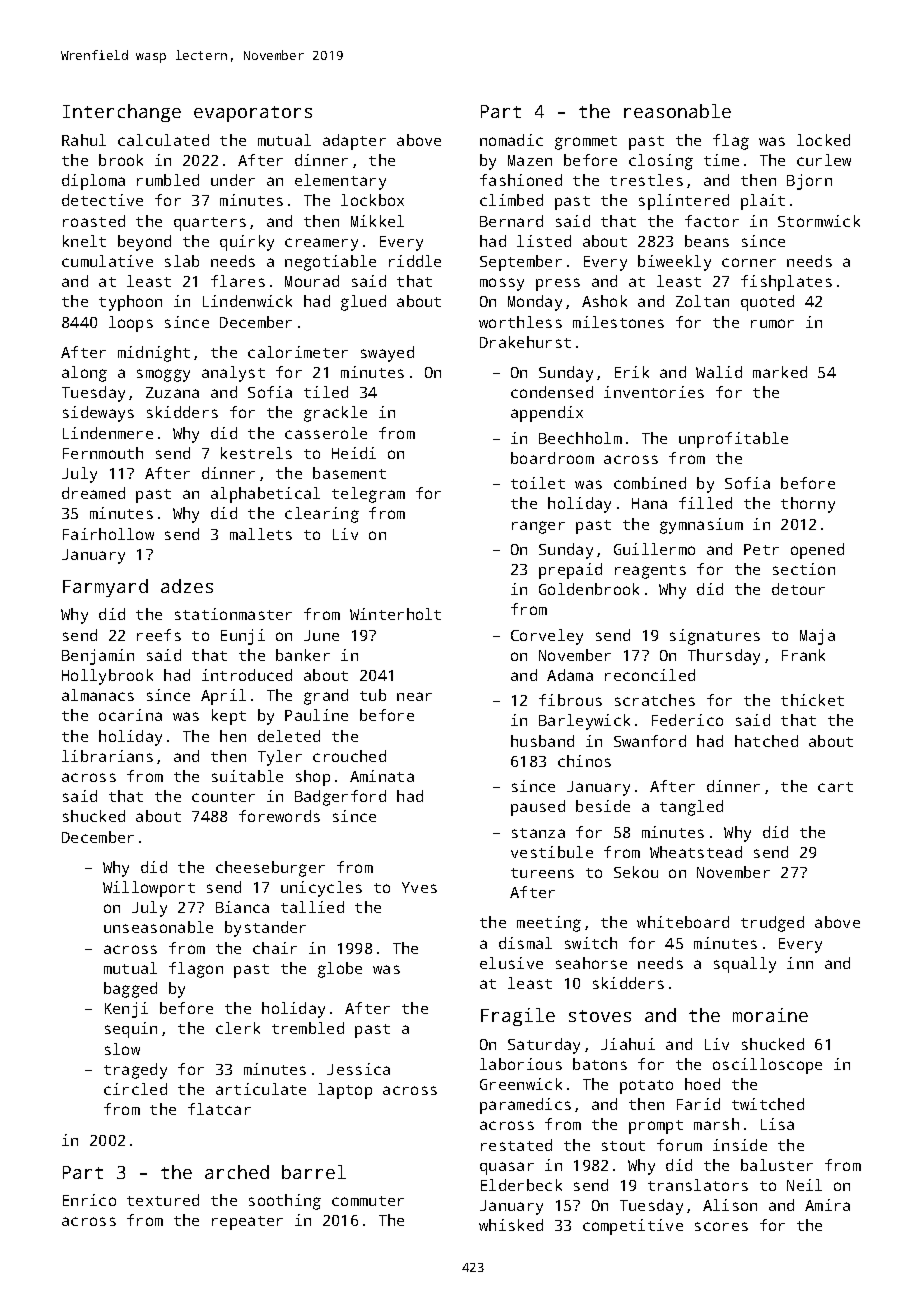 Image resolution: width=924 pixels, height=1308 pixels. What do you see at coordinates (363, 303) in the page?
I see `glued` at bounding box center [363, 303].
